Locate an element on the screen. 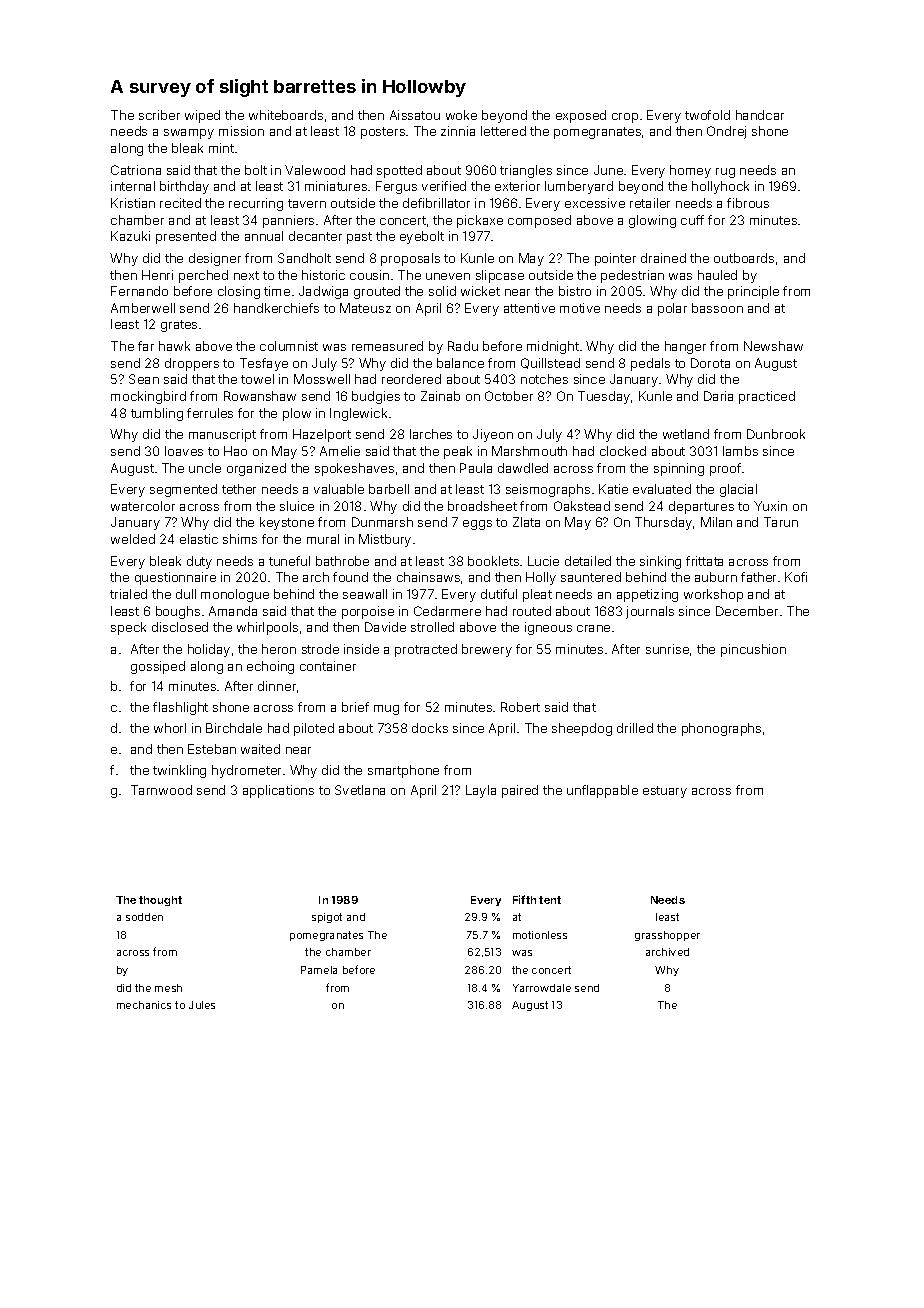  Jules is located at coordinates (202, 1005).
